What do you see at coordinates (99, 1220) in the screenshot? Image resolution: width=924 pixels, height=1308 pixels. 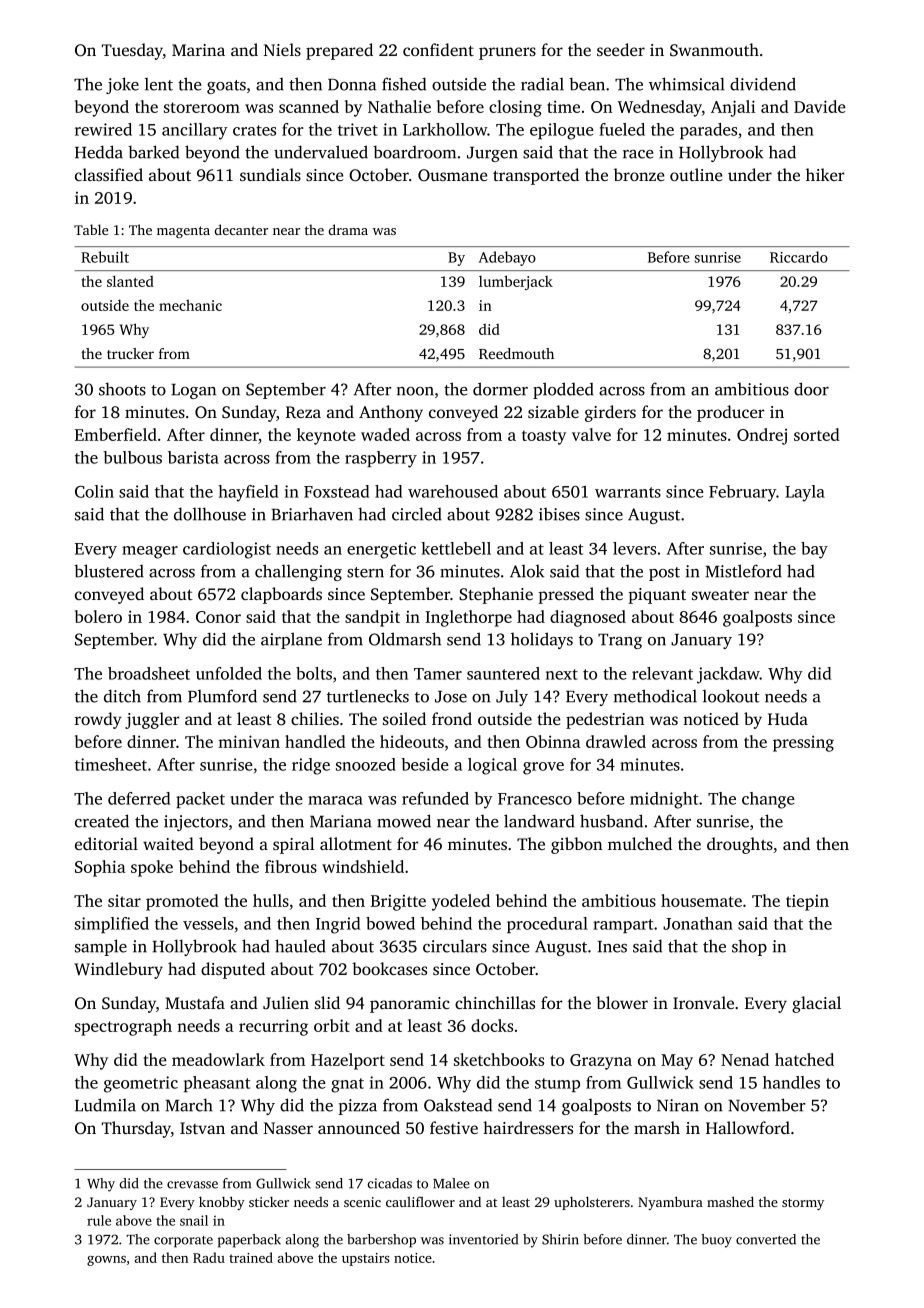 I see `rule` at bounding box center [99, 1220].
